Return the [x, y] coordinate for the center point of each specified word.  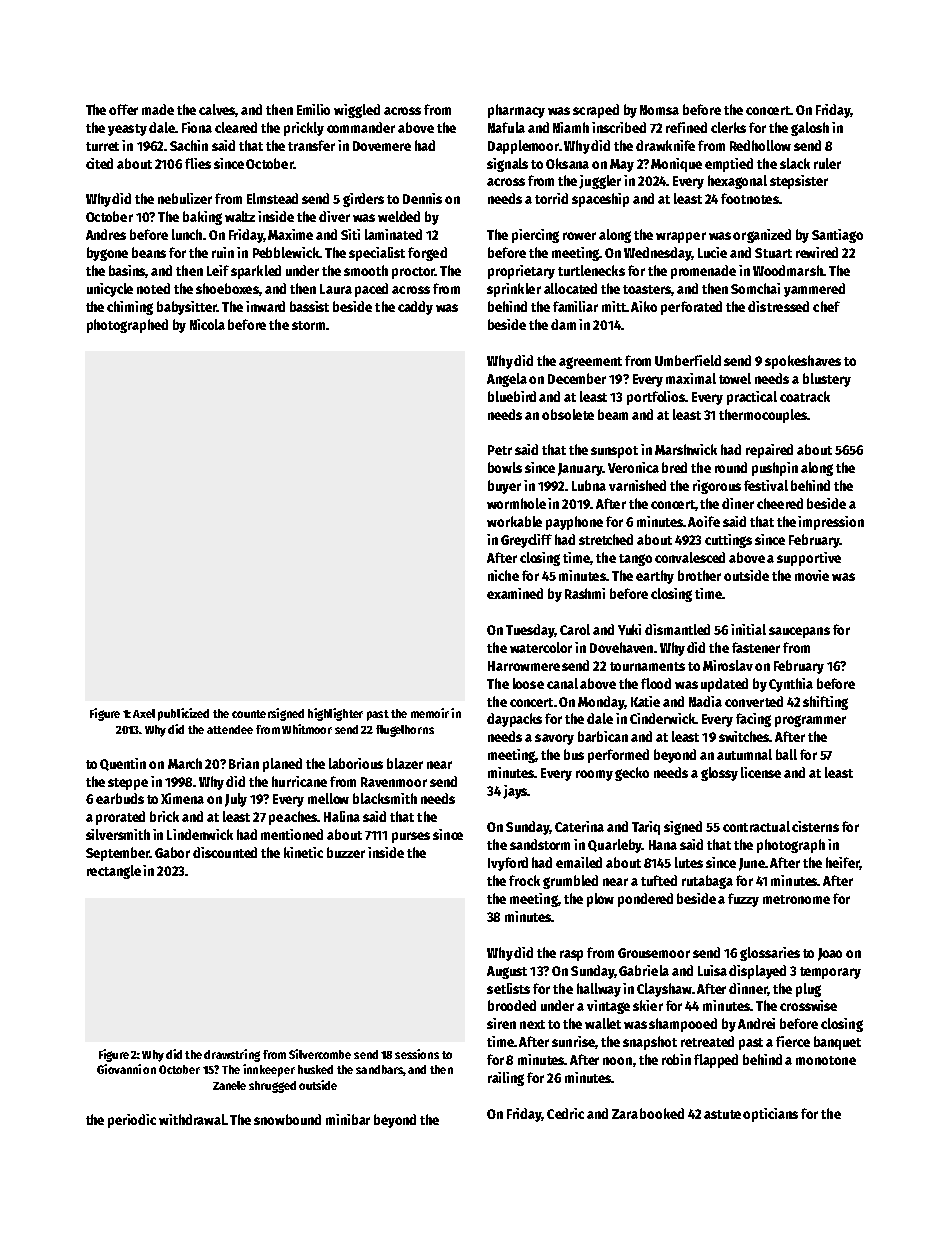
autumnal [744, 754]
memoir [430, 713]
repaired [769, 451]
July [236, 800]
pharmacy [516, 111]
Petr [500, 450]
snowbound [287, 1119]
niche [503, 575]
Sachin [189, 145]
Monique [676, 165]
